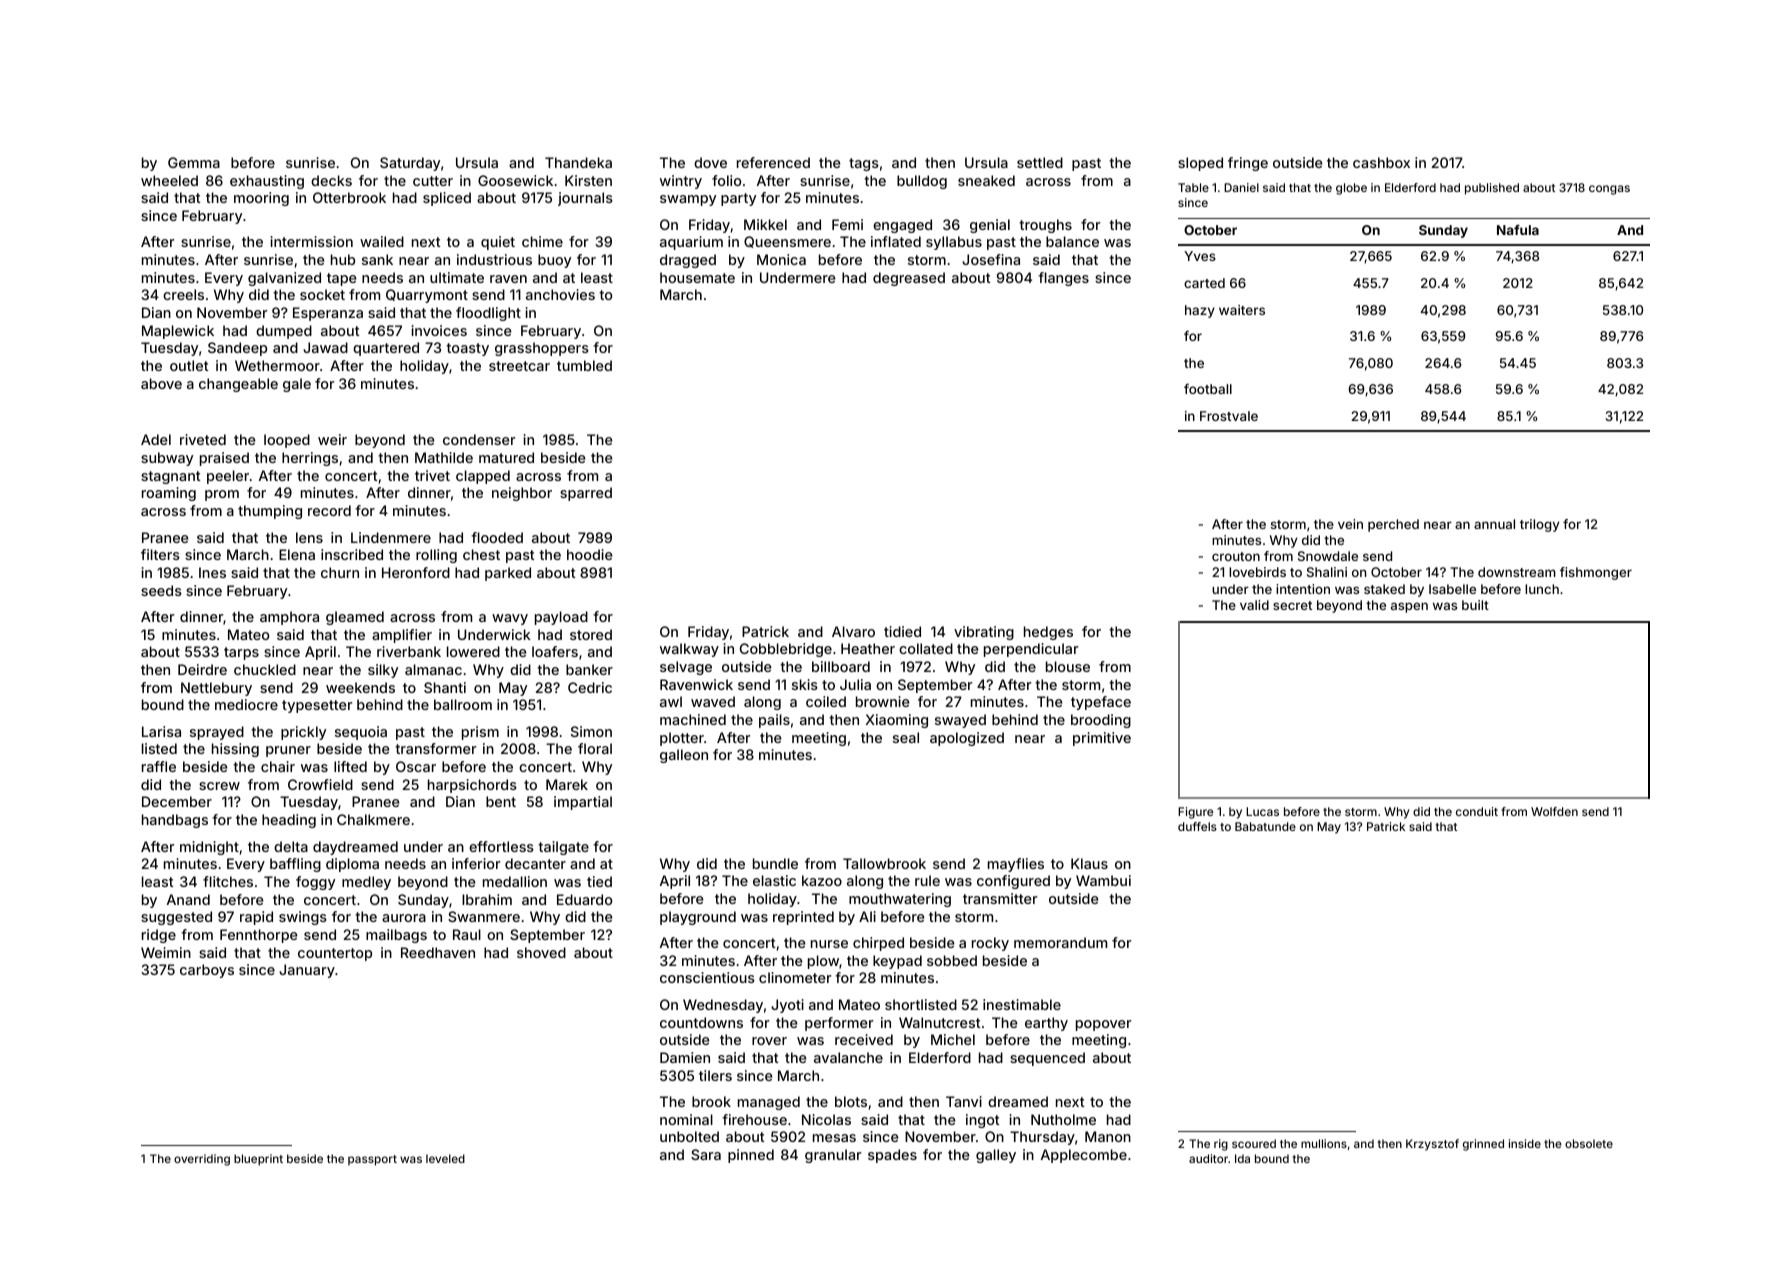 The image size is (1791, 1266). Describe the element at coordinates (864, 164) in the document. I see `tags` at that location.
